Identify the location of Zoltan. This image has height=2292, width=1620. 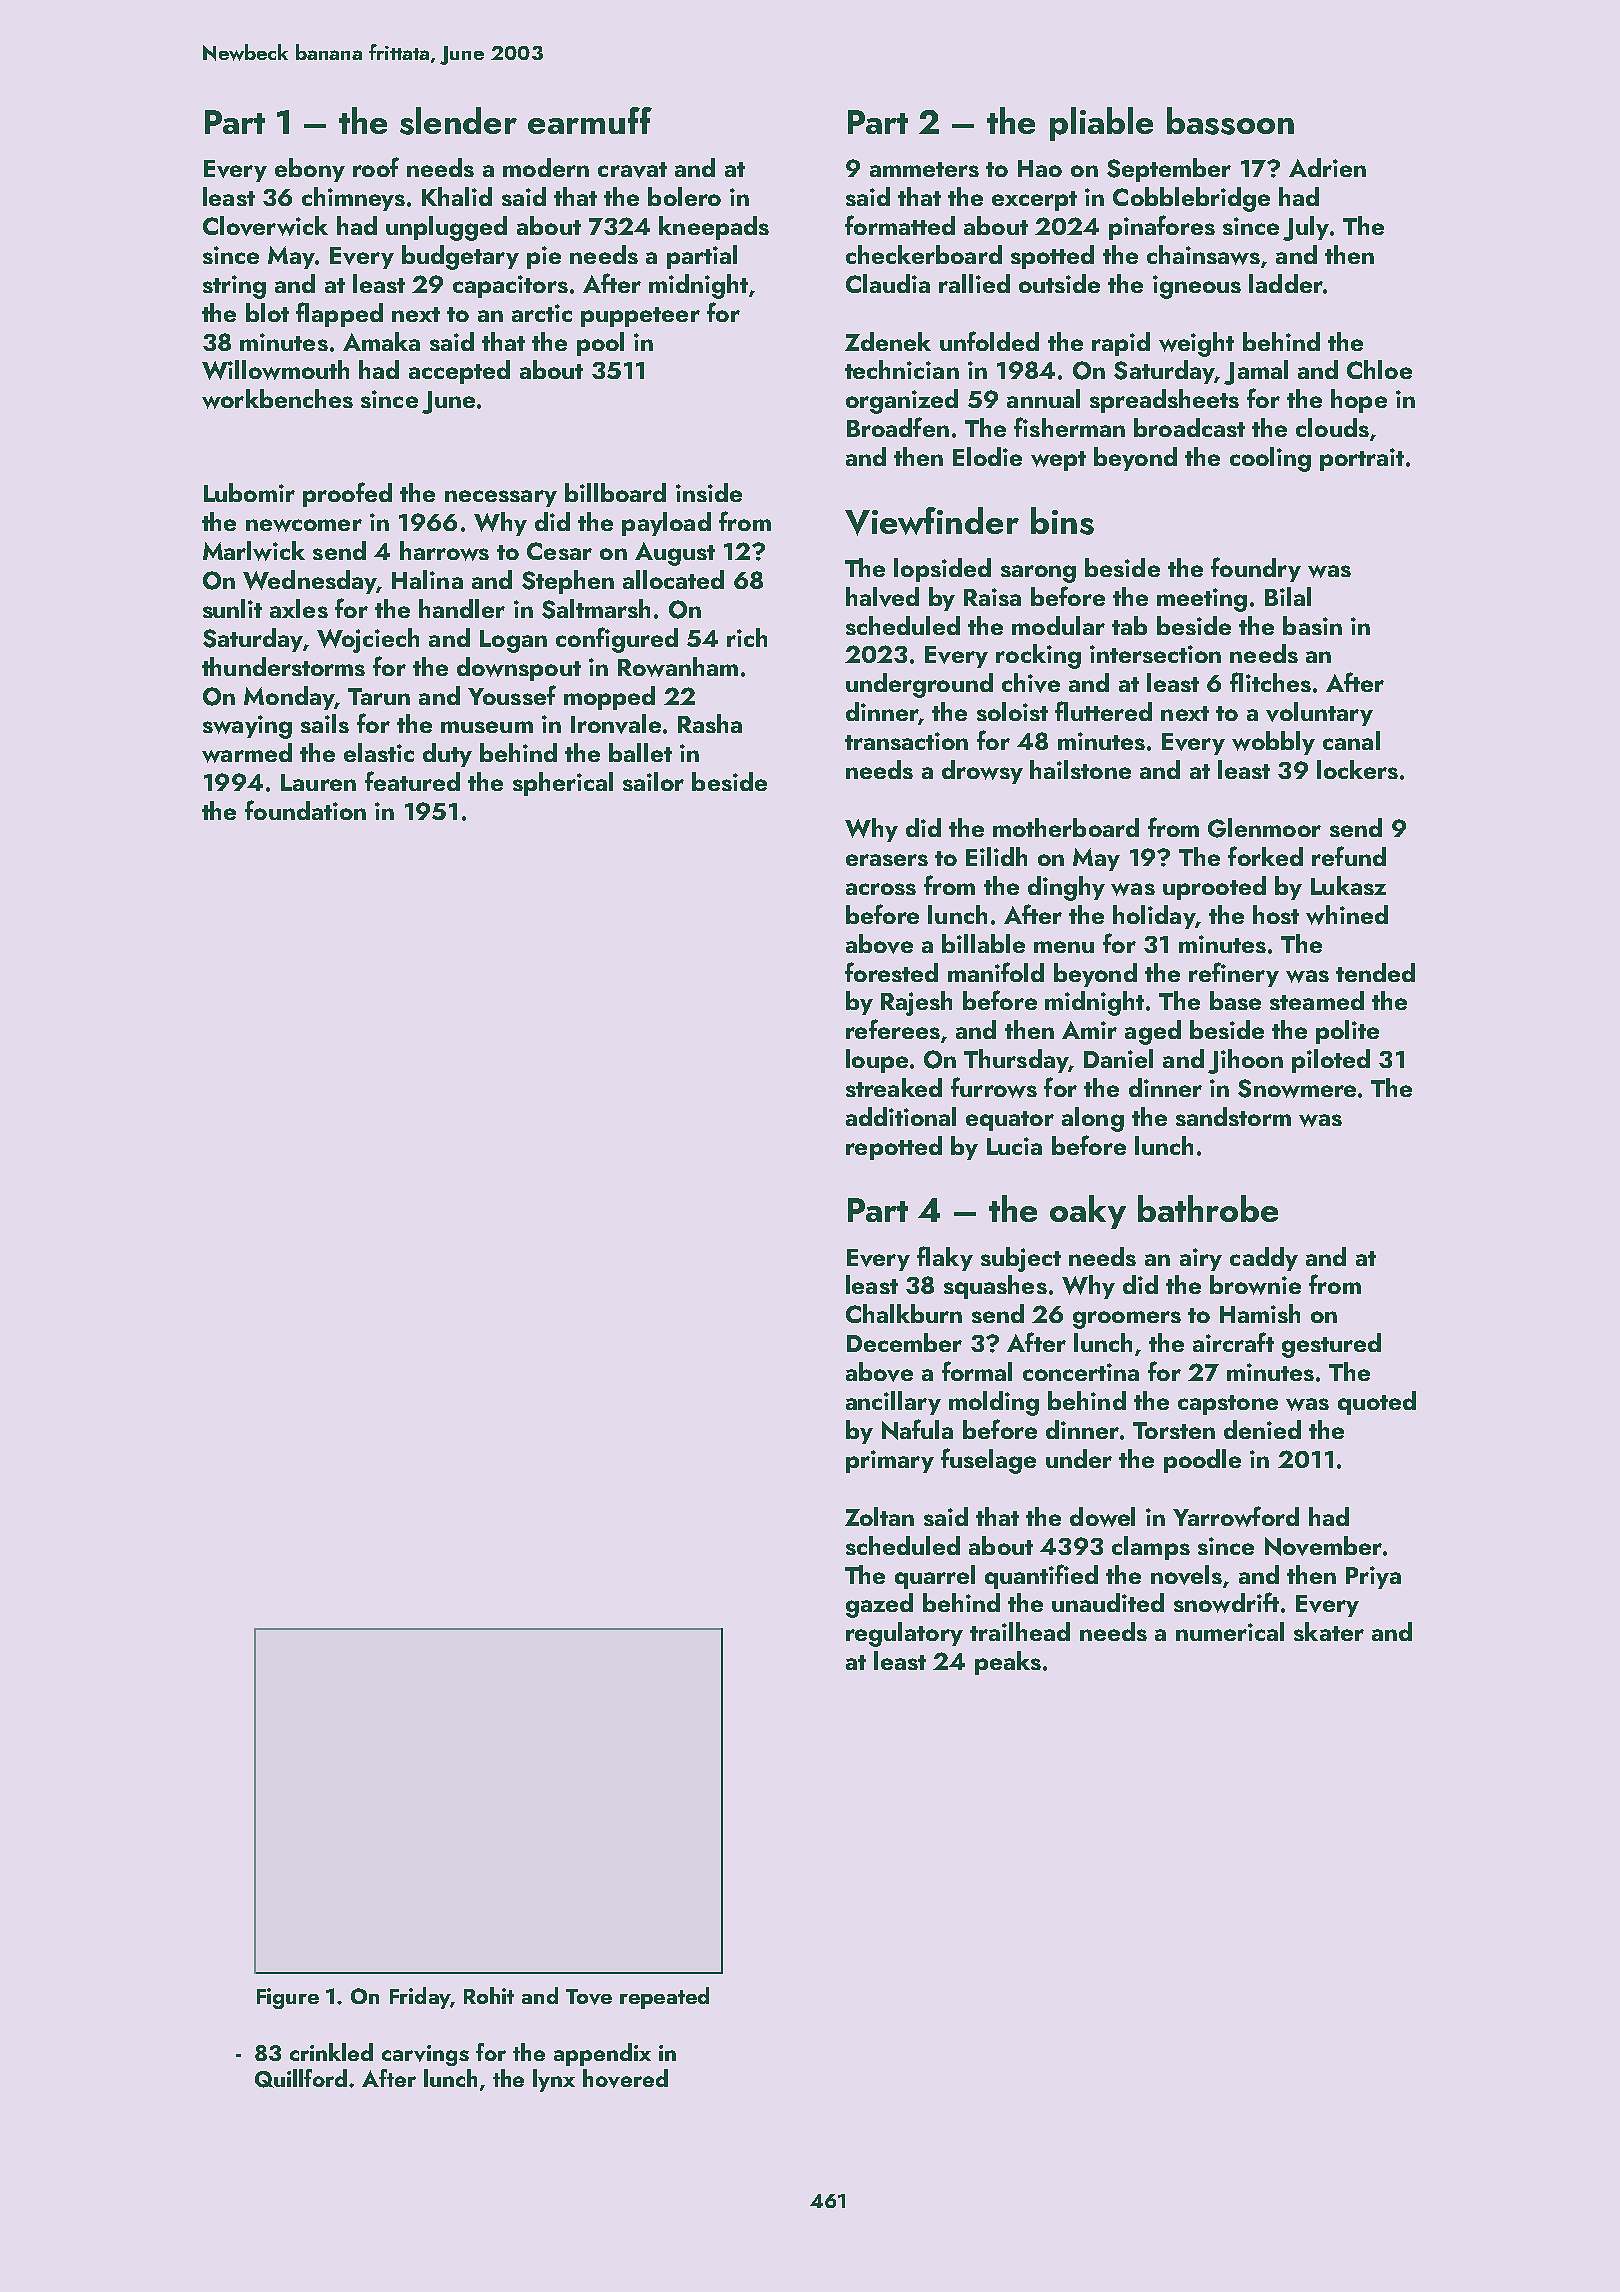
(879, 1516).
